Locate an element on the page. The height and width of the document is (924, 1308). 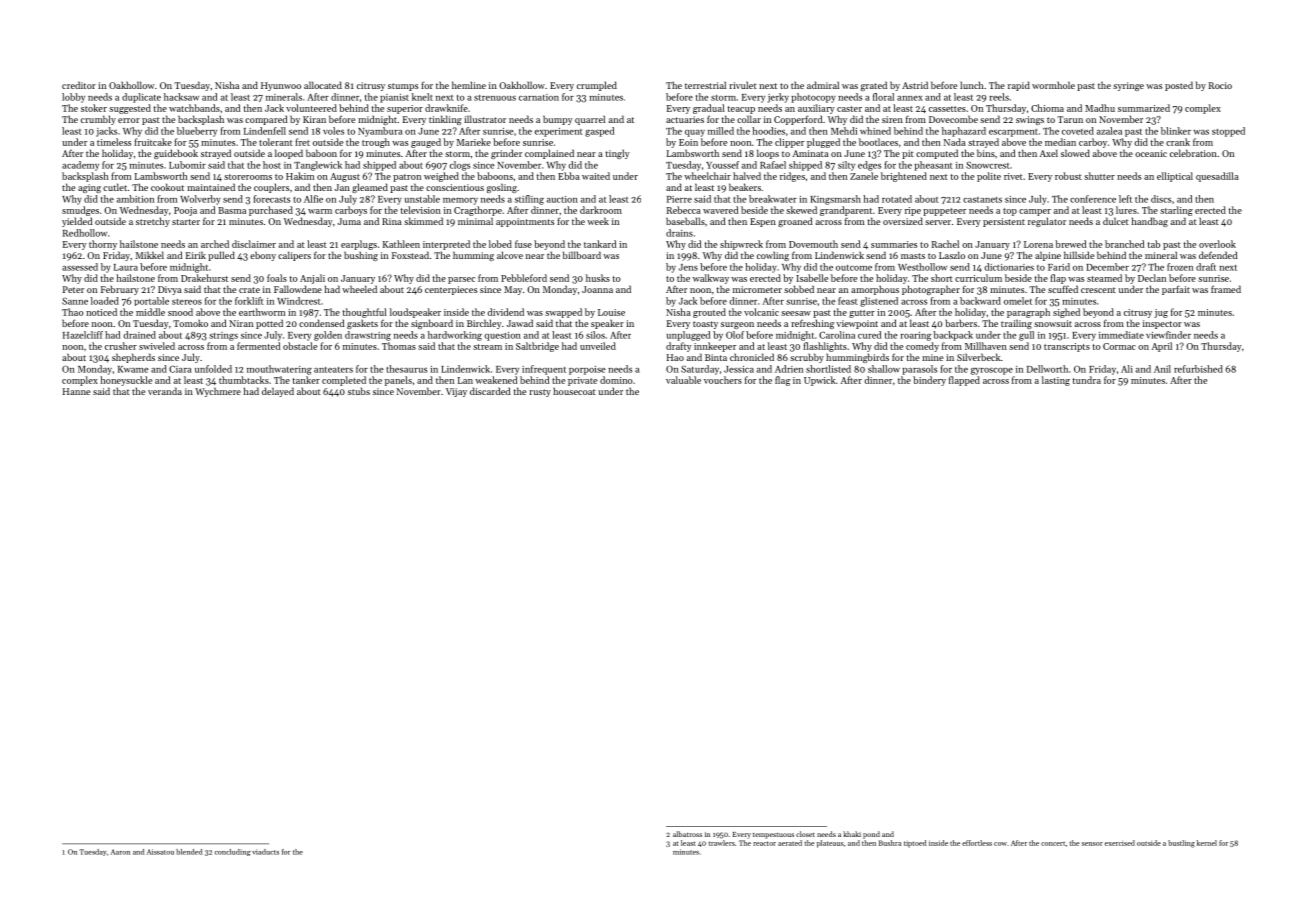
Aissatou is located at coordinates (160, 852).
